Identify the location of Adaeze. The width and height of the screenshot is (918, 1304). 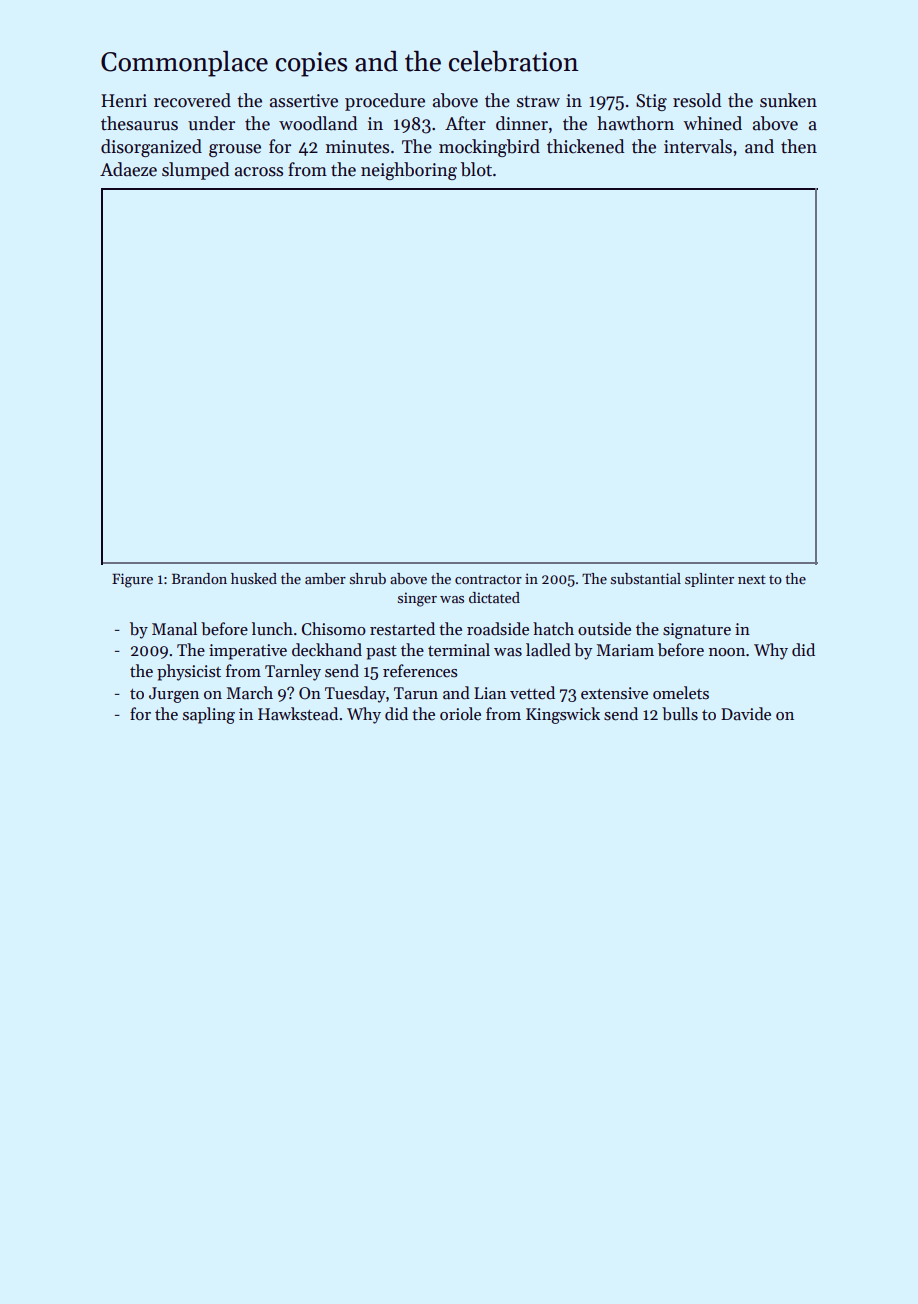
(128, 169).
